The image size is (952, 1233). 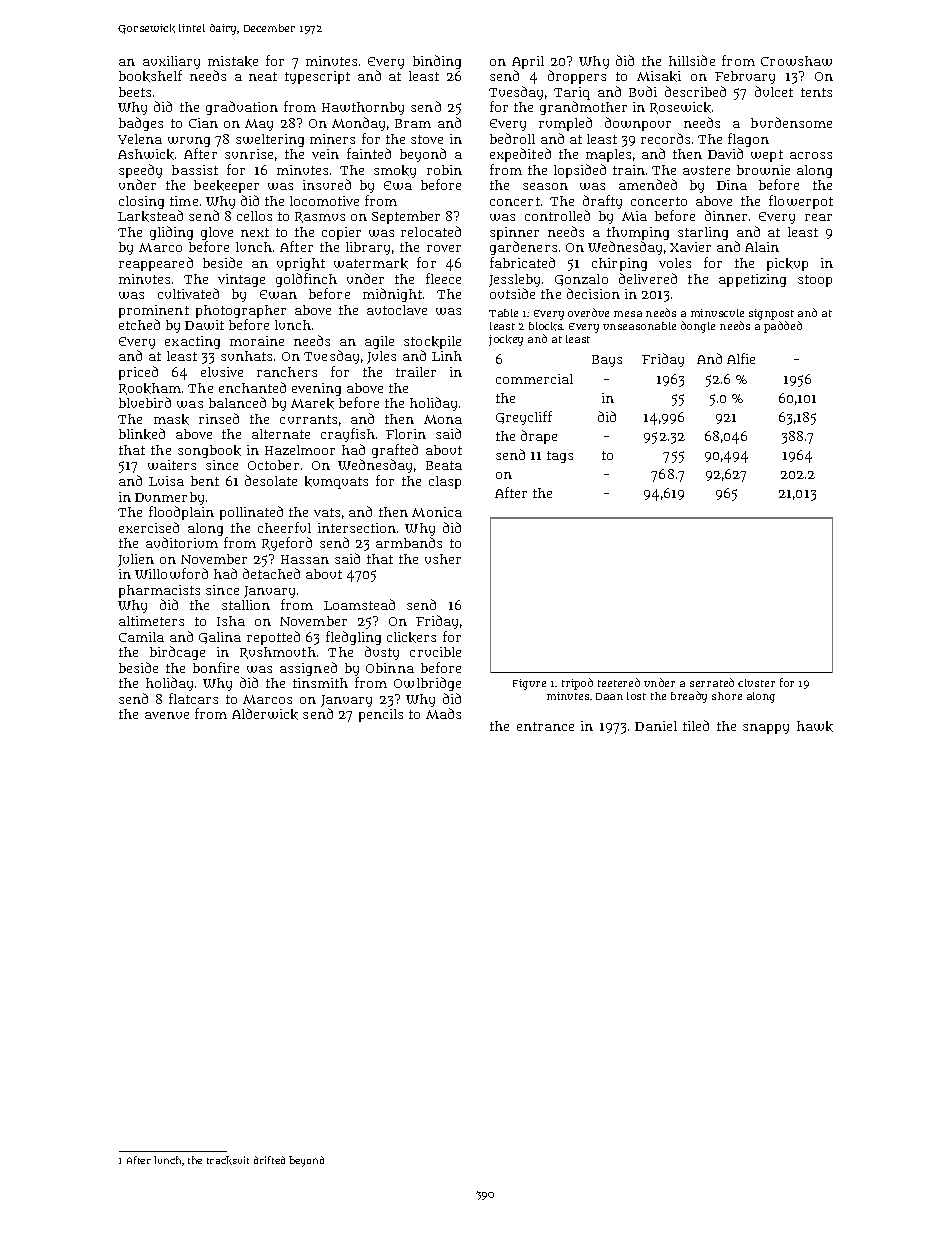 What do you see at coordinates (766, 729) in the page?
I see `snappy` at bounding box center [766, 729].
